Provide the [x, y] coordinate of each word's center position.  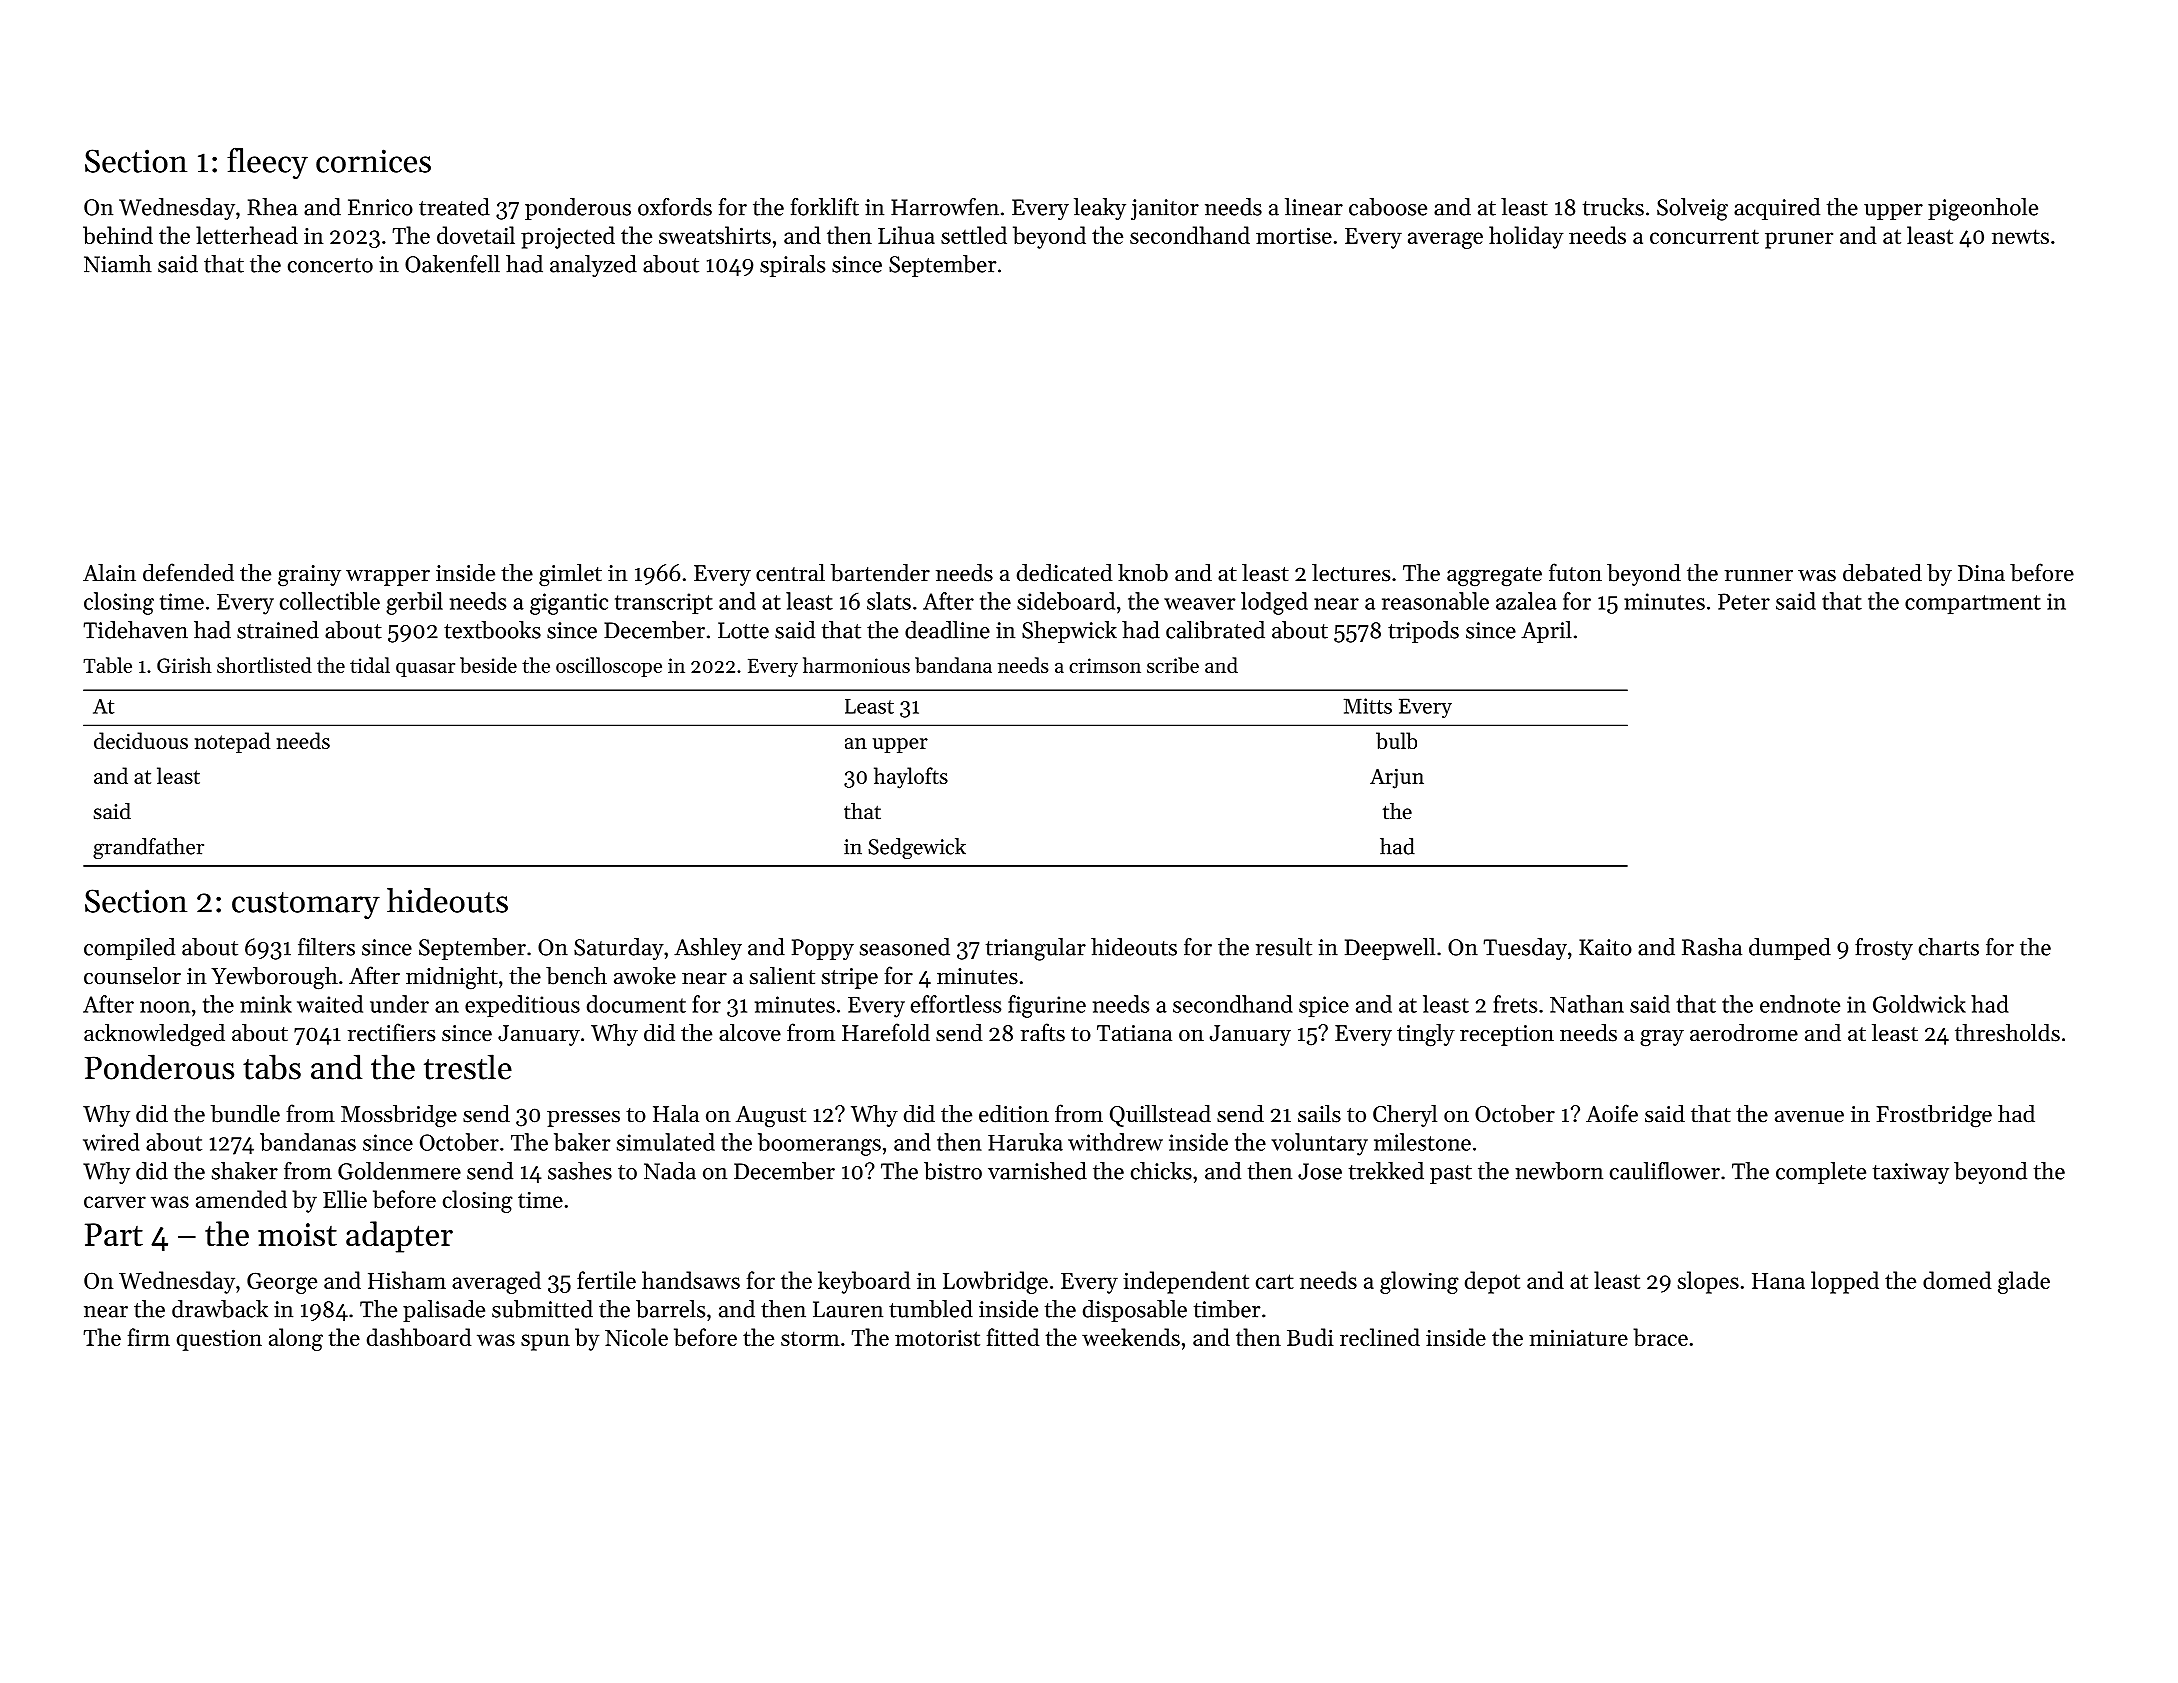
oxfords [675, 207]
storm [810, 1338]
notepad [232, 742]
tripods [1423, 632]
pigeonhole [1983, 209]
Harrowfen [945, 207]
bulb [1396, 740]
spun [545, 1342]
